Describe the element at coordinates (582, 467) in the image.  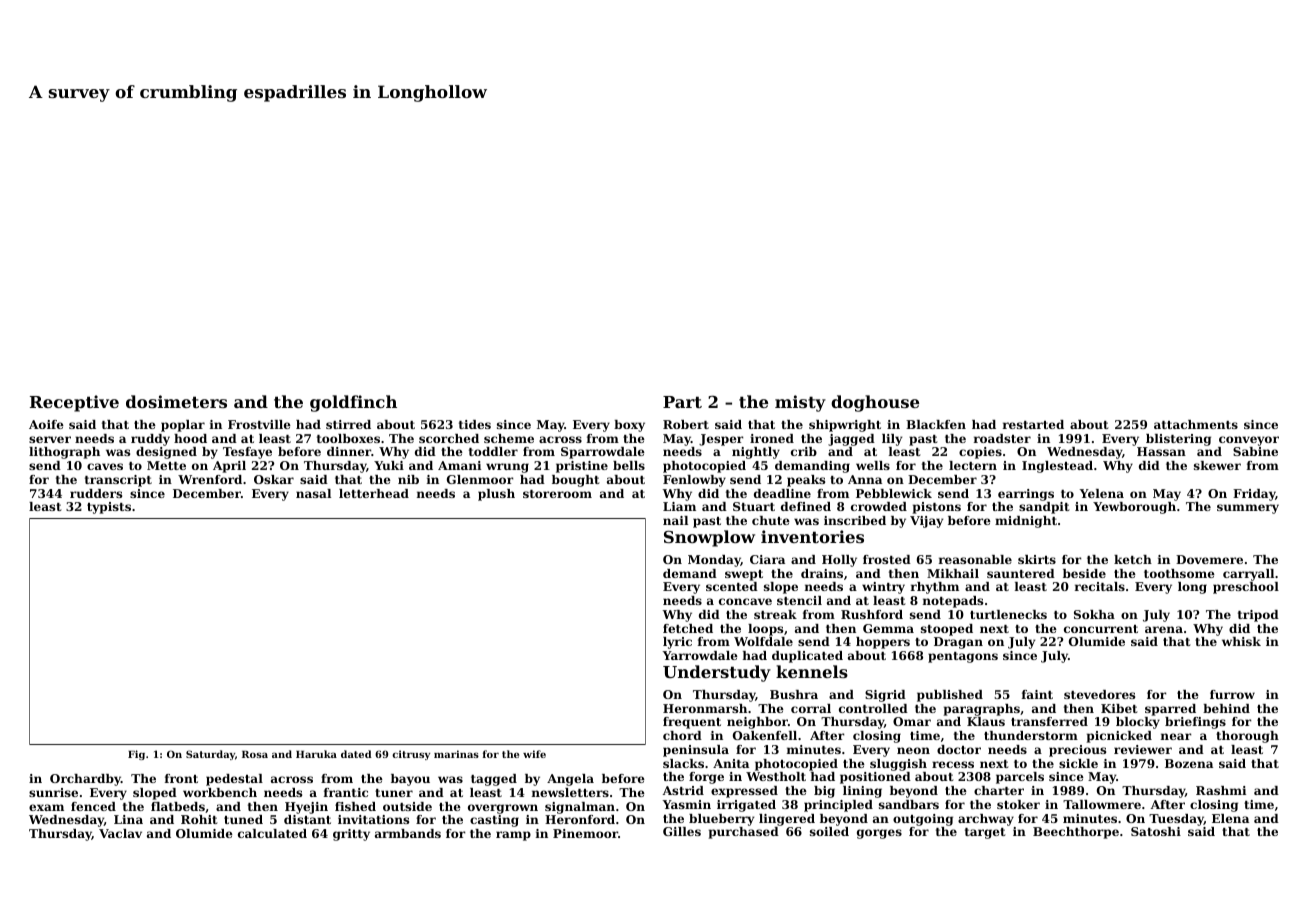
I see `pristine` at that location.
